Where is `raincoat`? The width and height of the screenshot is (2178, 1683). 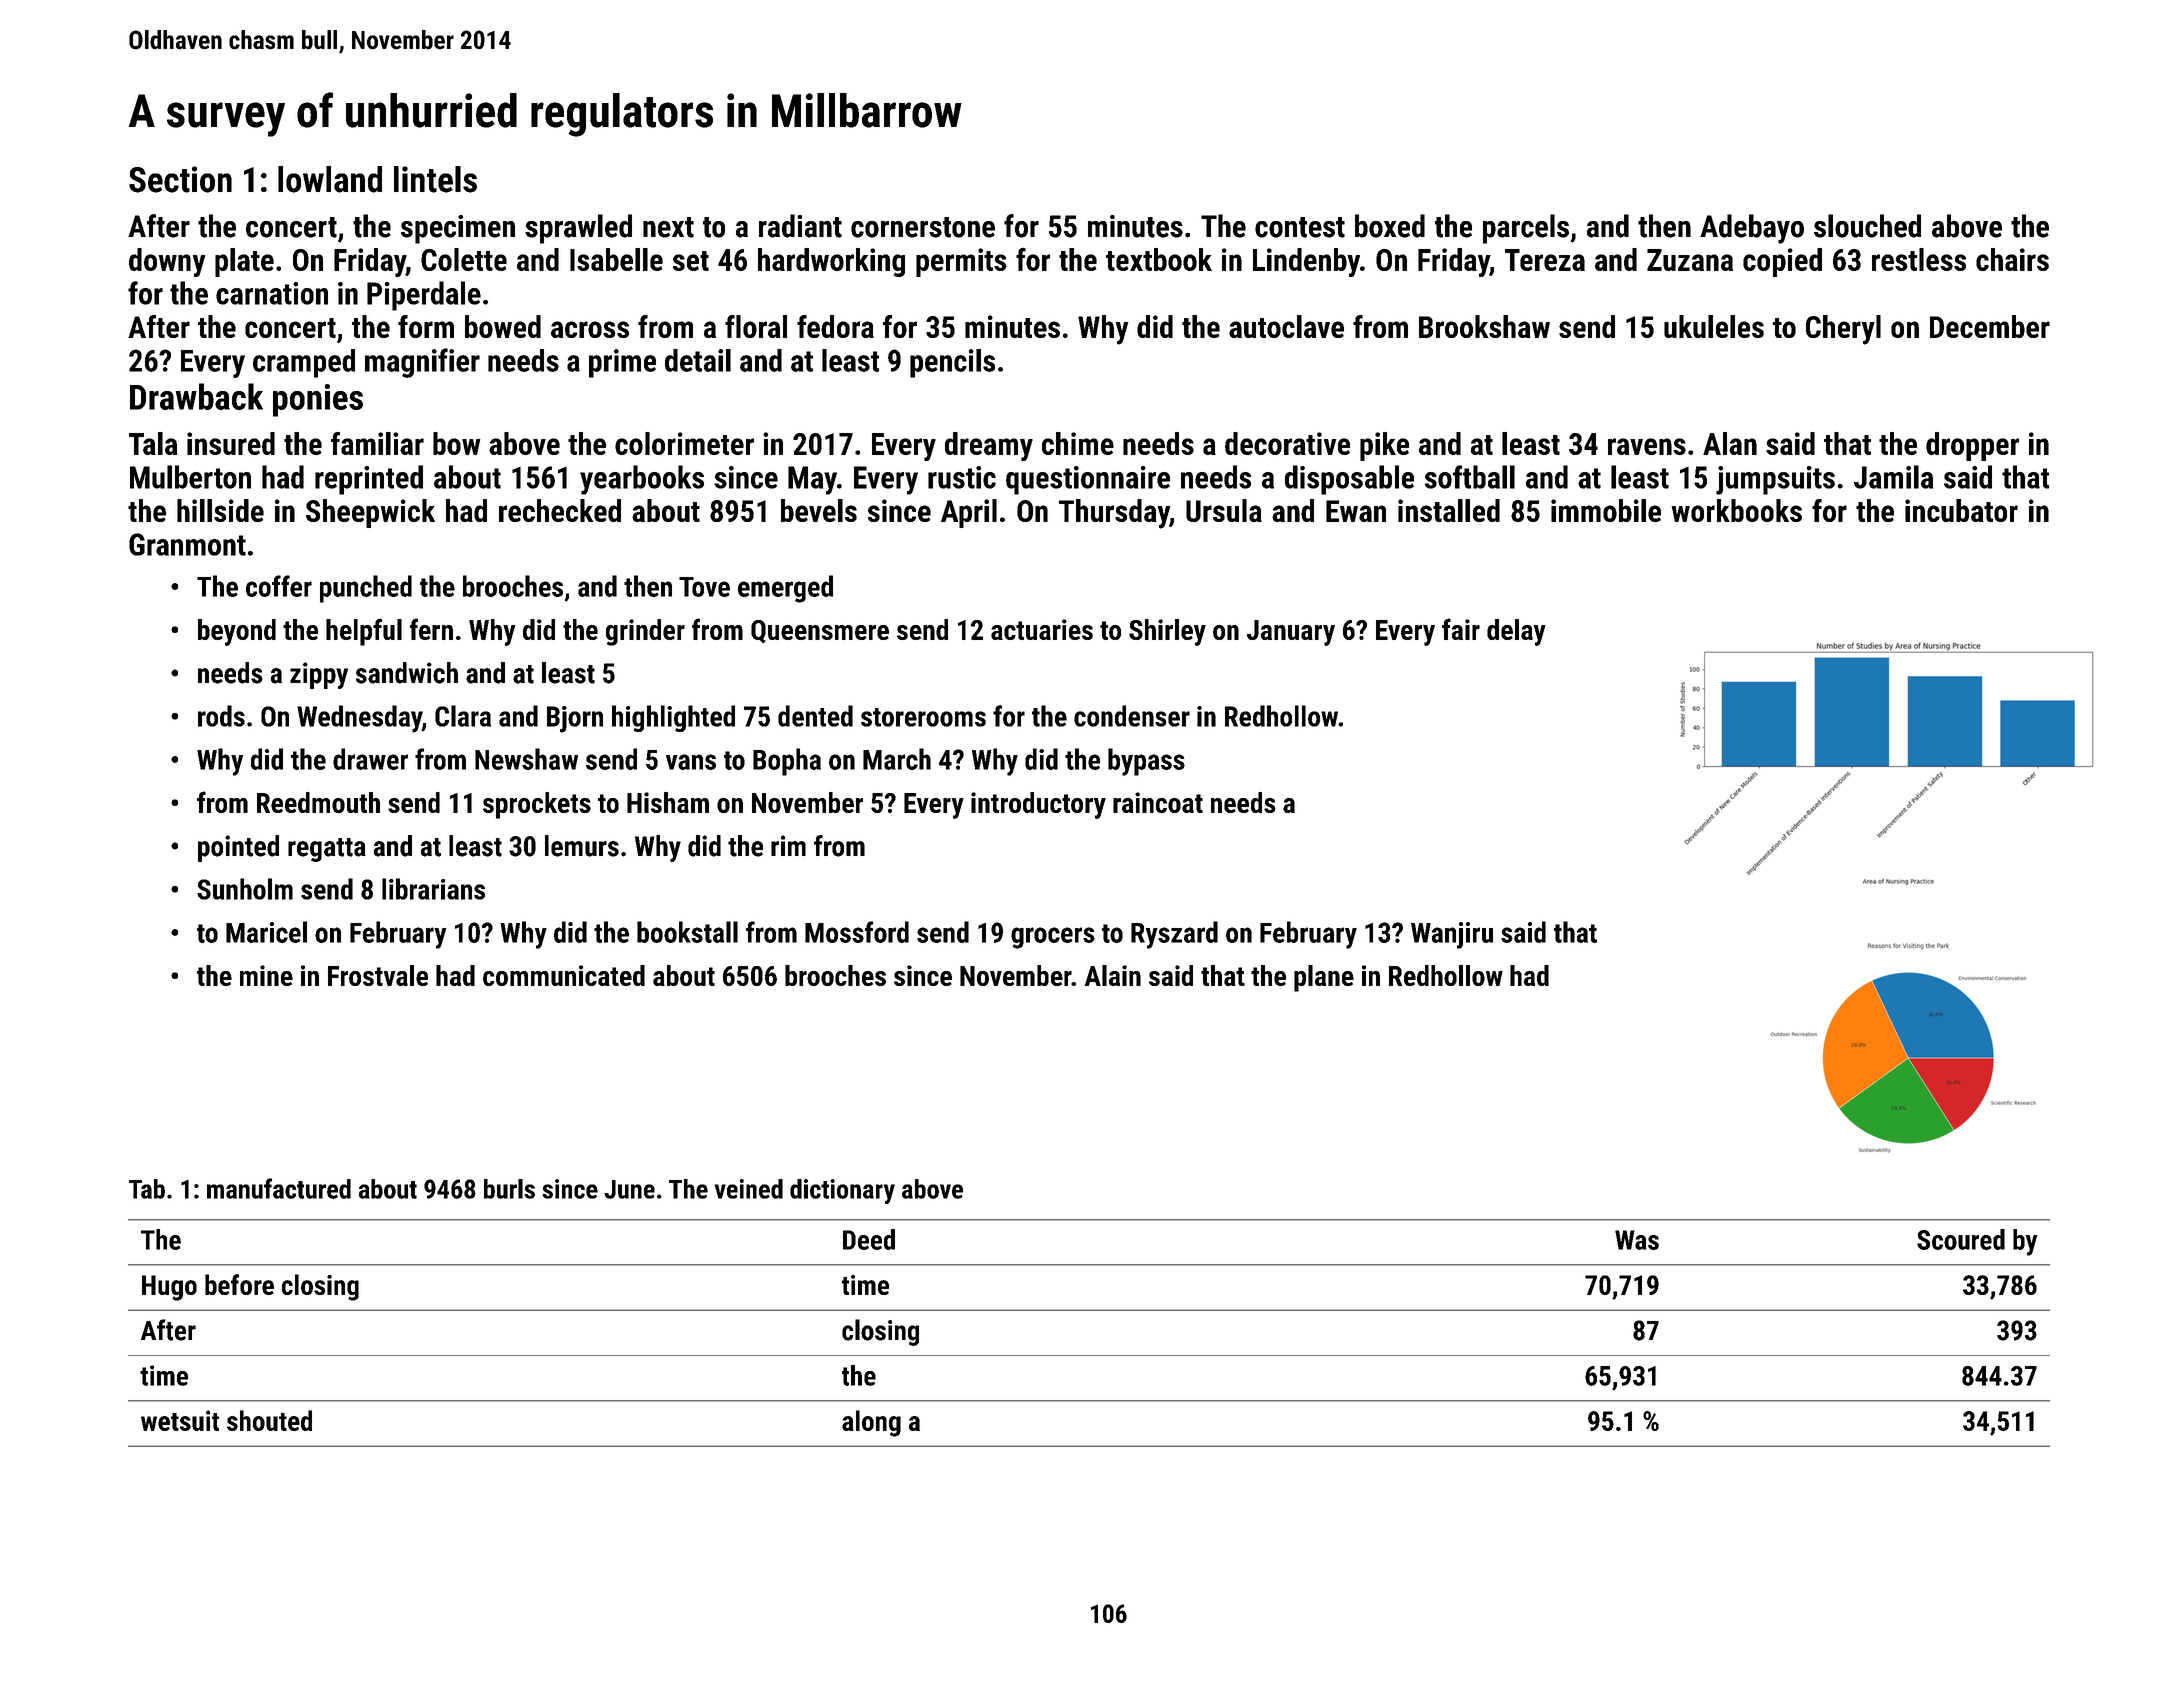
raincoat is located at coordinates (1158, 802).
